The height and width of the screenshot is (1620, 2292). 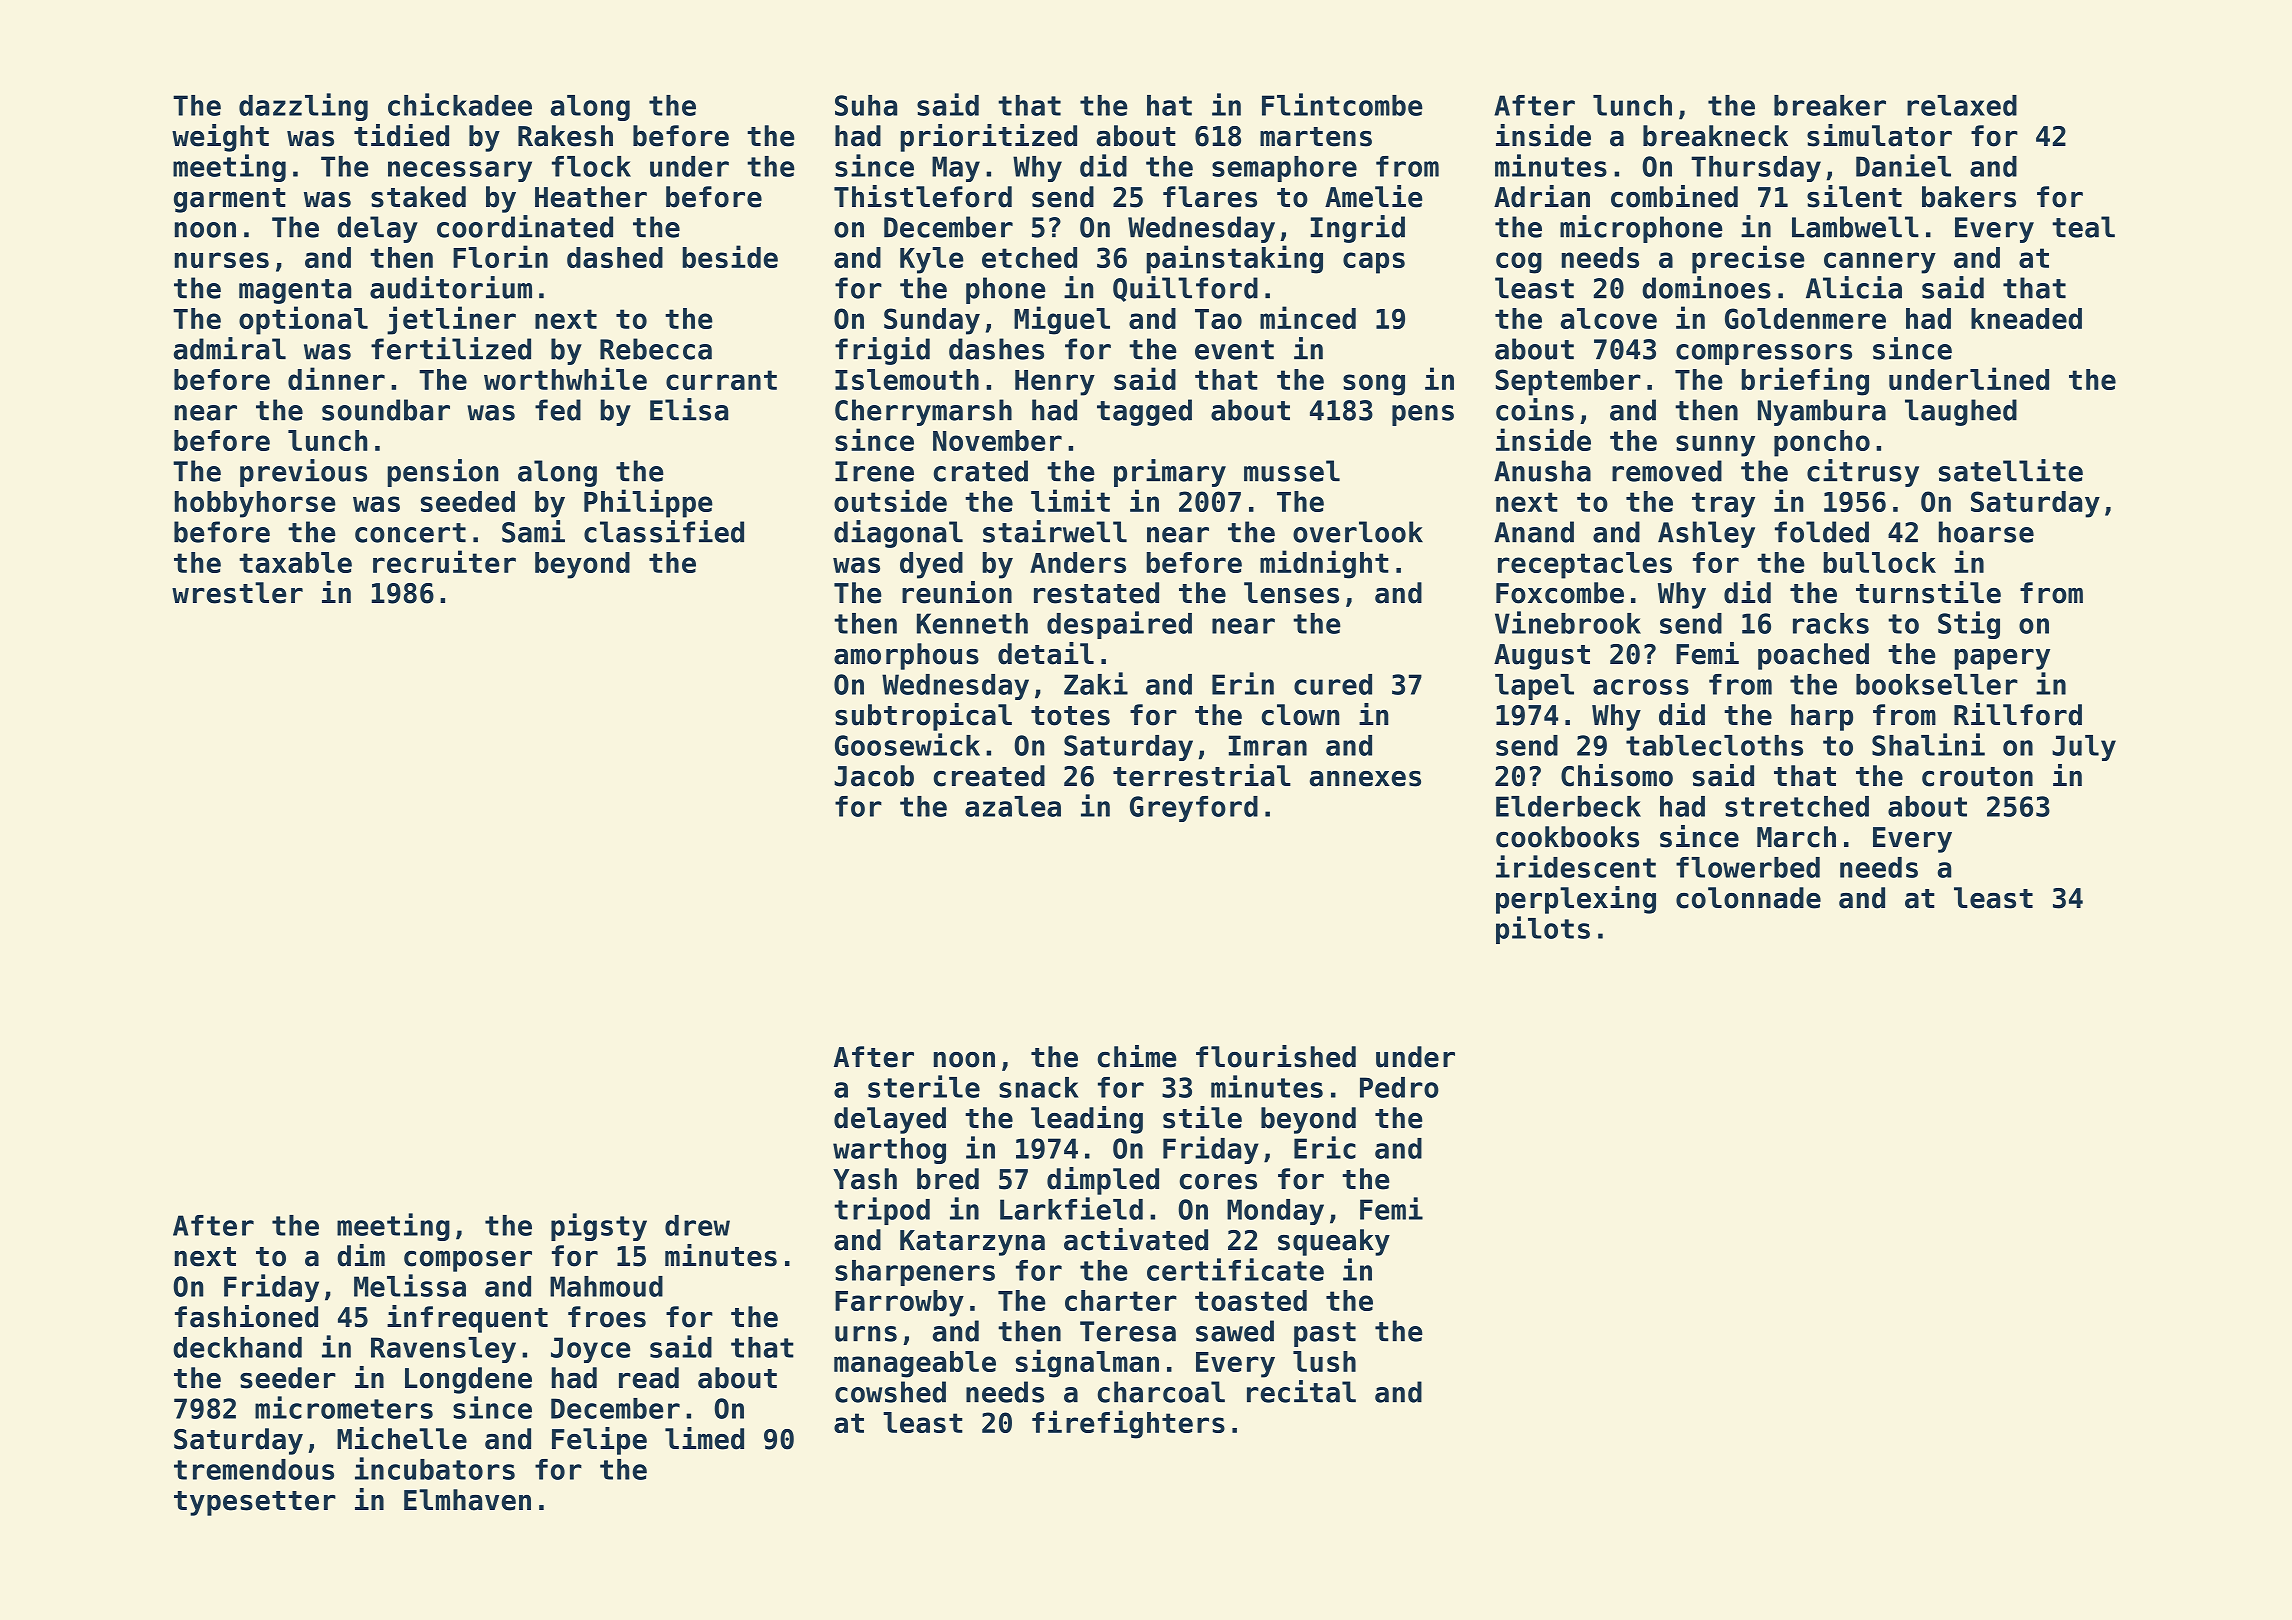 What do you see at coordinates (237, 593) in the screenshot?
I see `wrestler` at bounding box center [237, 593].
